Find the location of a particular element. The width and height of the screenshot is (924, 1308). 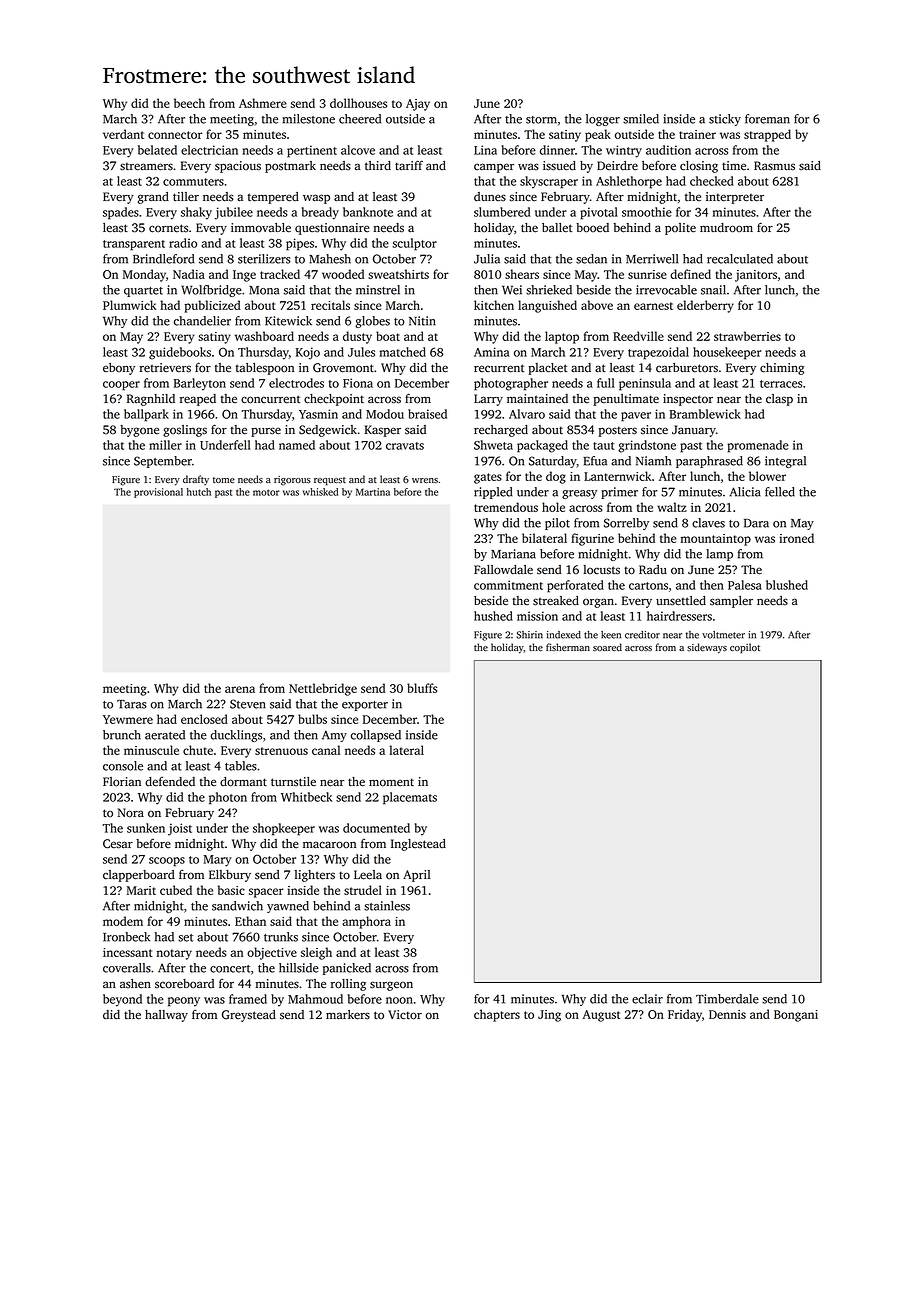

wooded is located at coordinates (343, 274).
